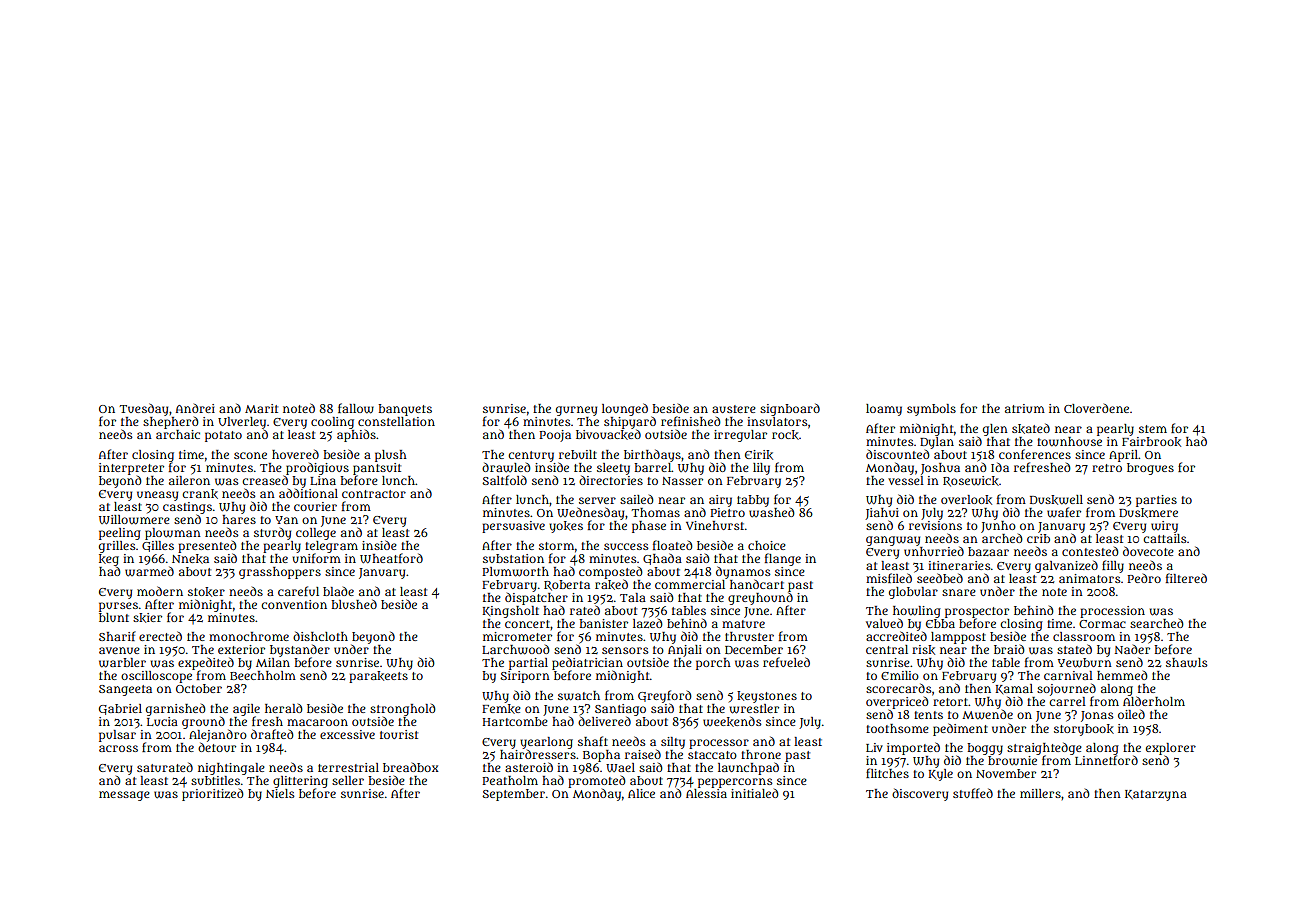 Image resolution: width=1308 pixels, height=924 pixels. What do you see at coordinates (578, 454) in the screenshot?
I see `rebuilt` at bounding box center [578, 454].
